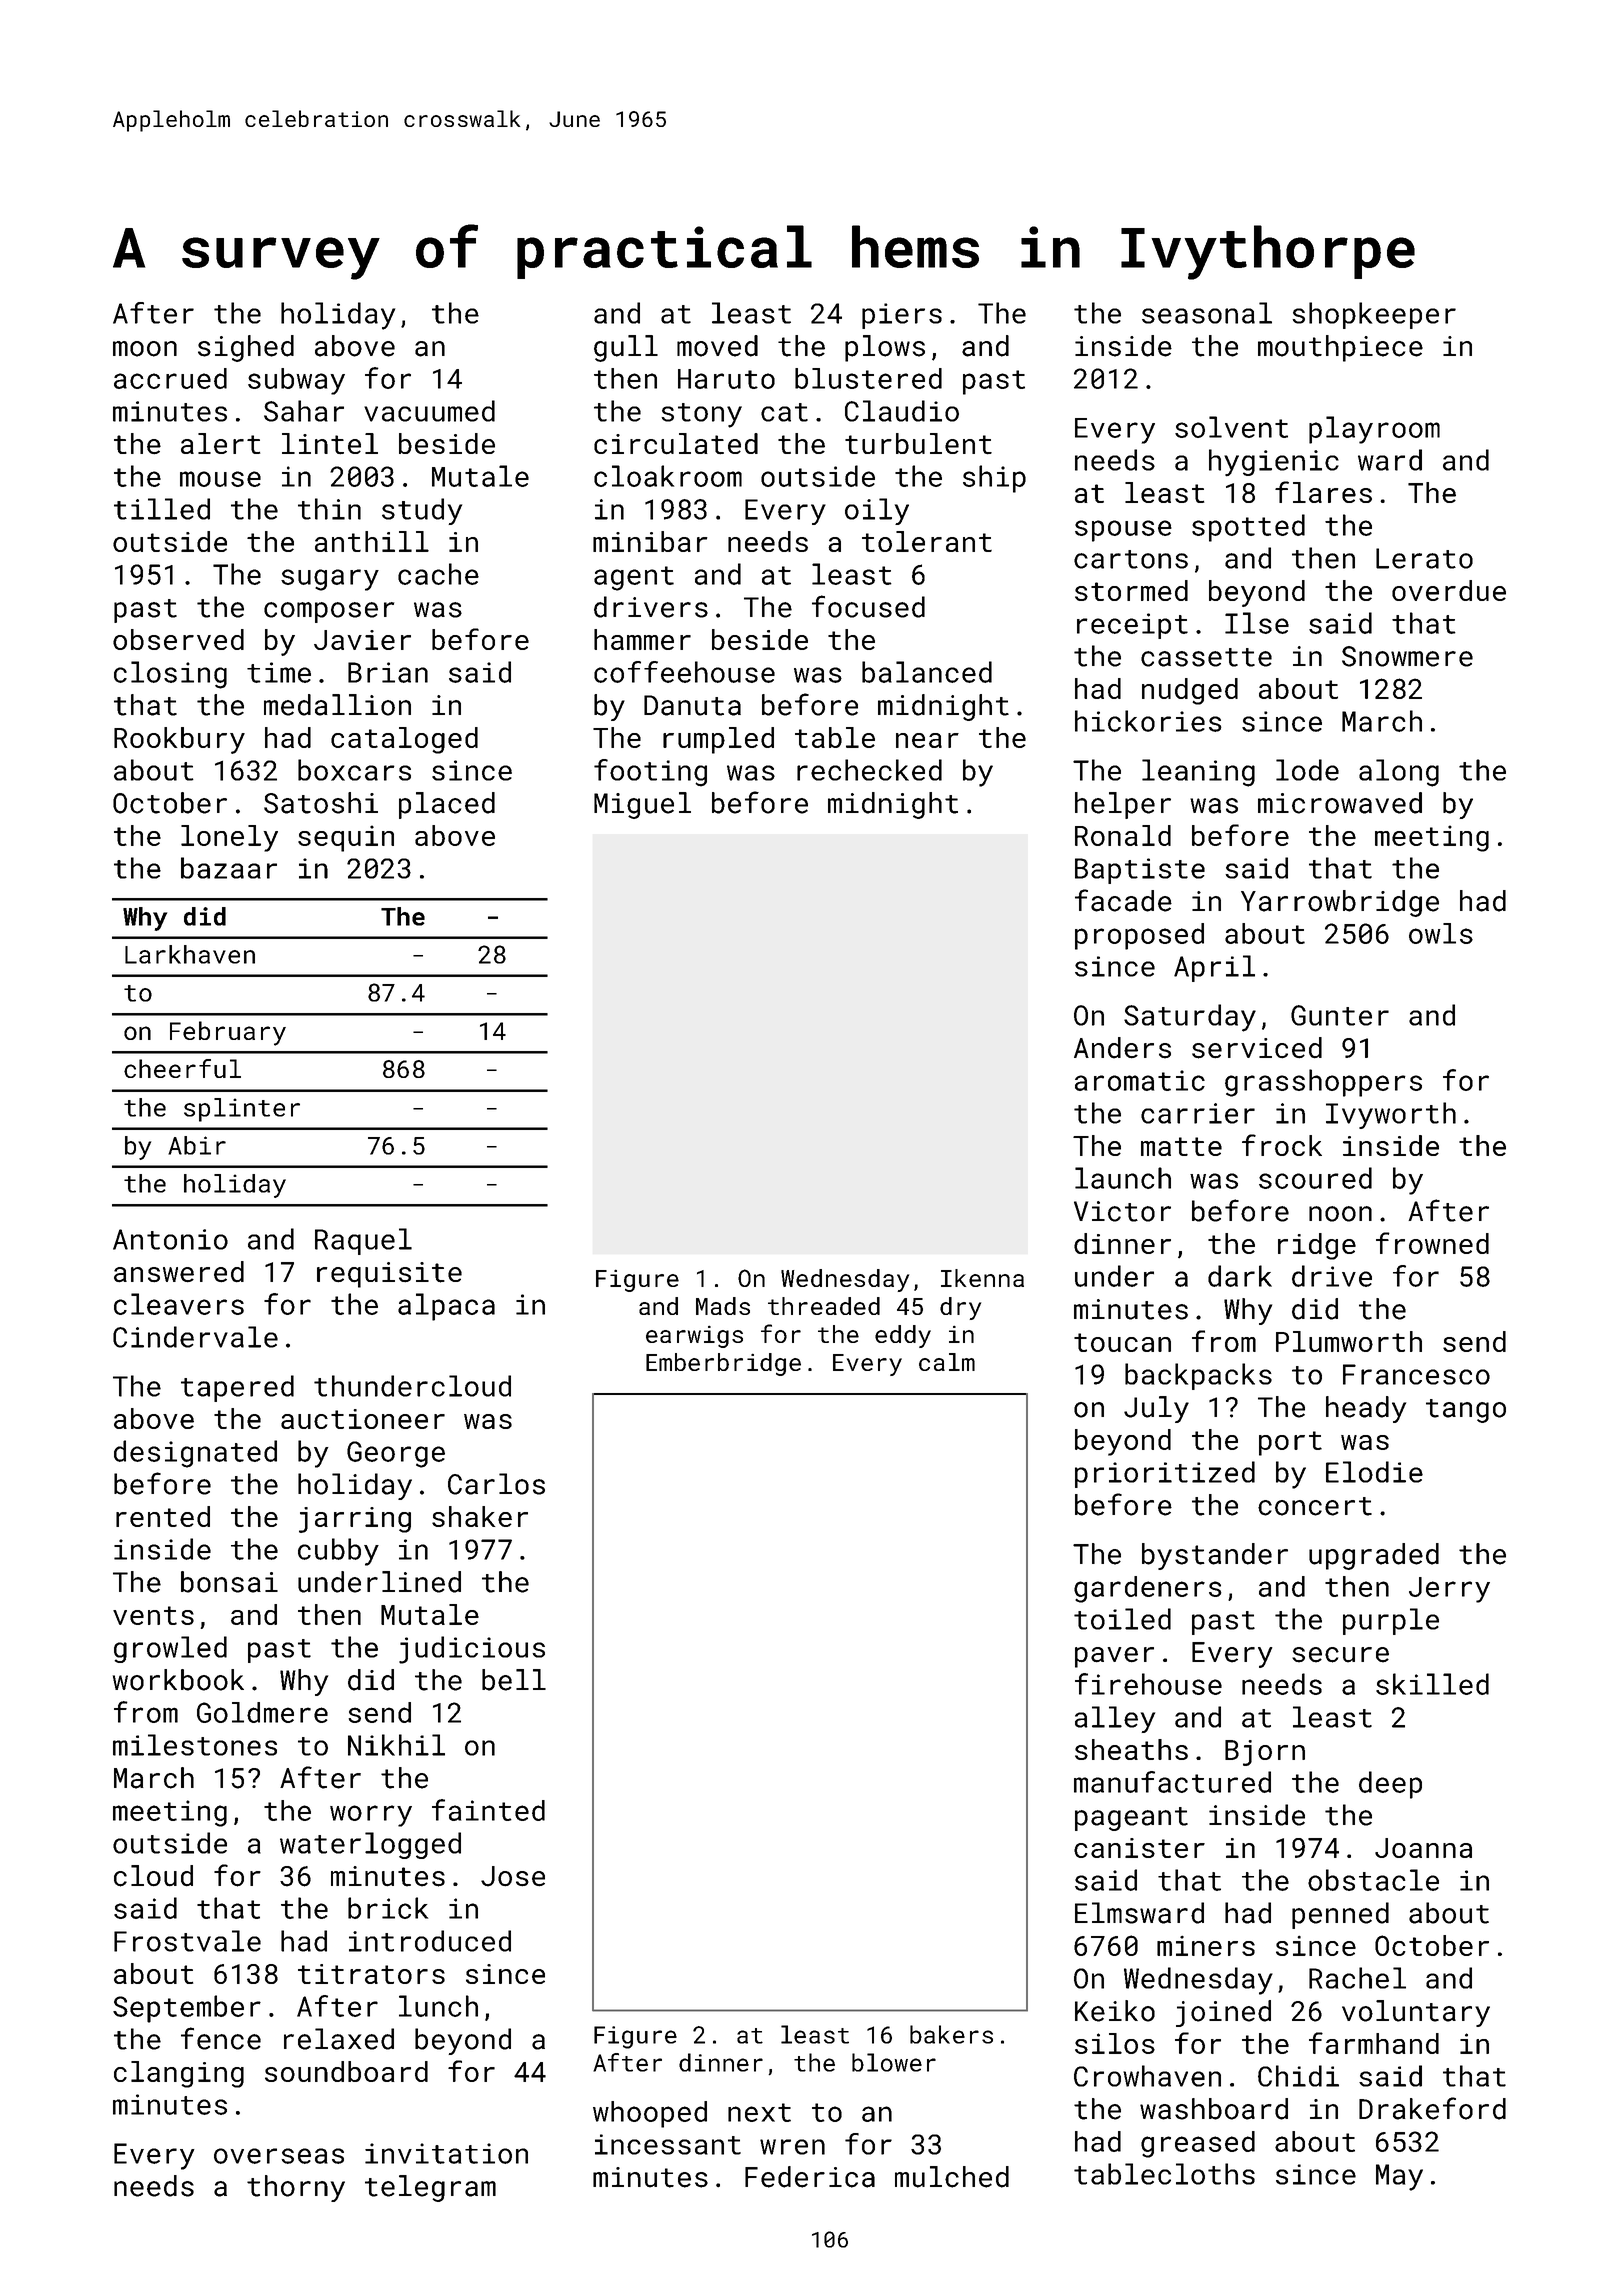  What do you see at coordinates (951, 2034) in the screenshot?
I see `bakers` at bounding box center [951, 2034].
